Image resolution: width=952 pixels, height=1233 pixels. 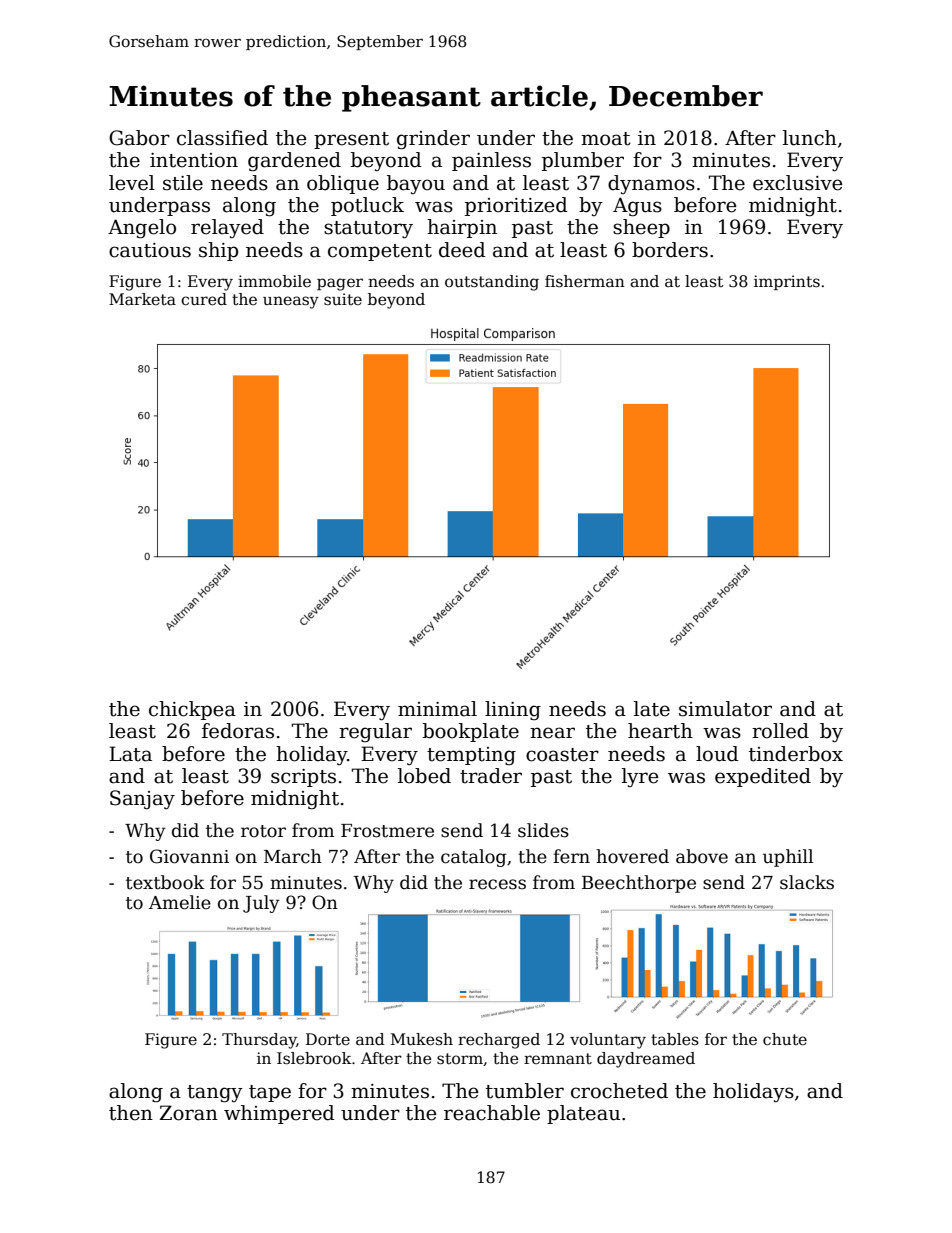 I want to click on simulator, so click(x=725, y=709).
